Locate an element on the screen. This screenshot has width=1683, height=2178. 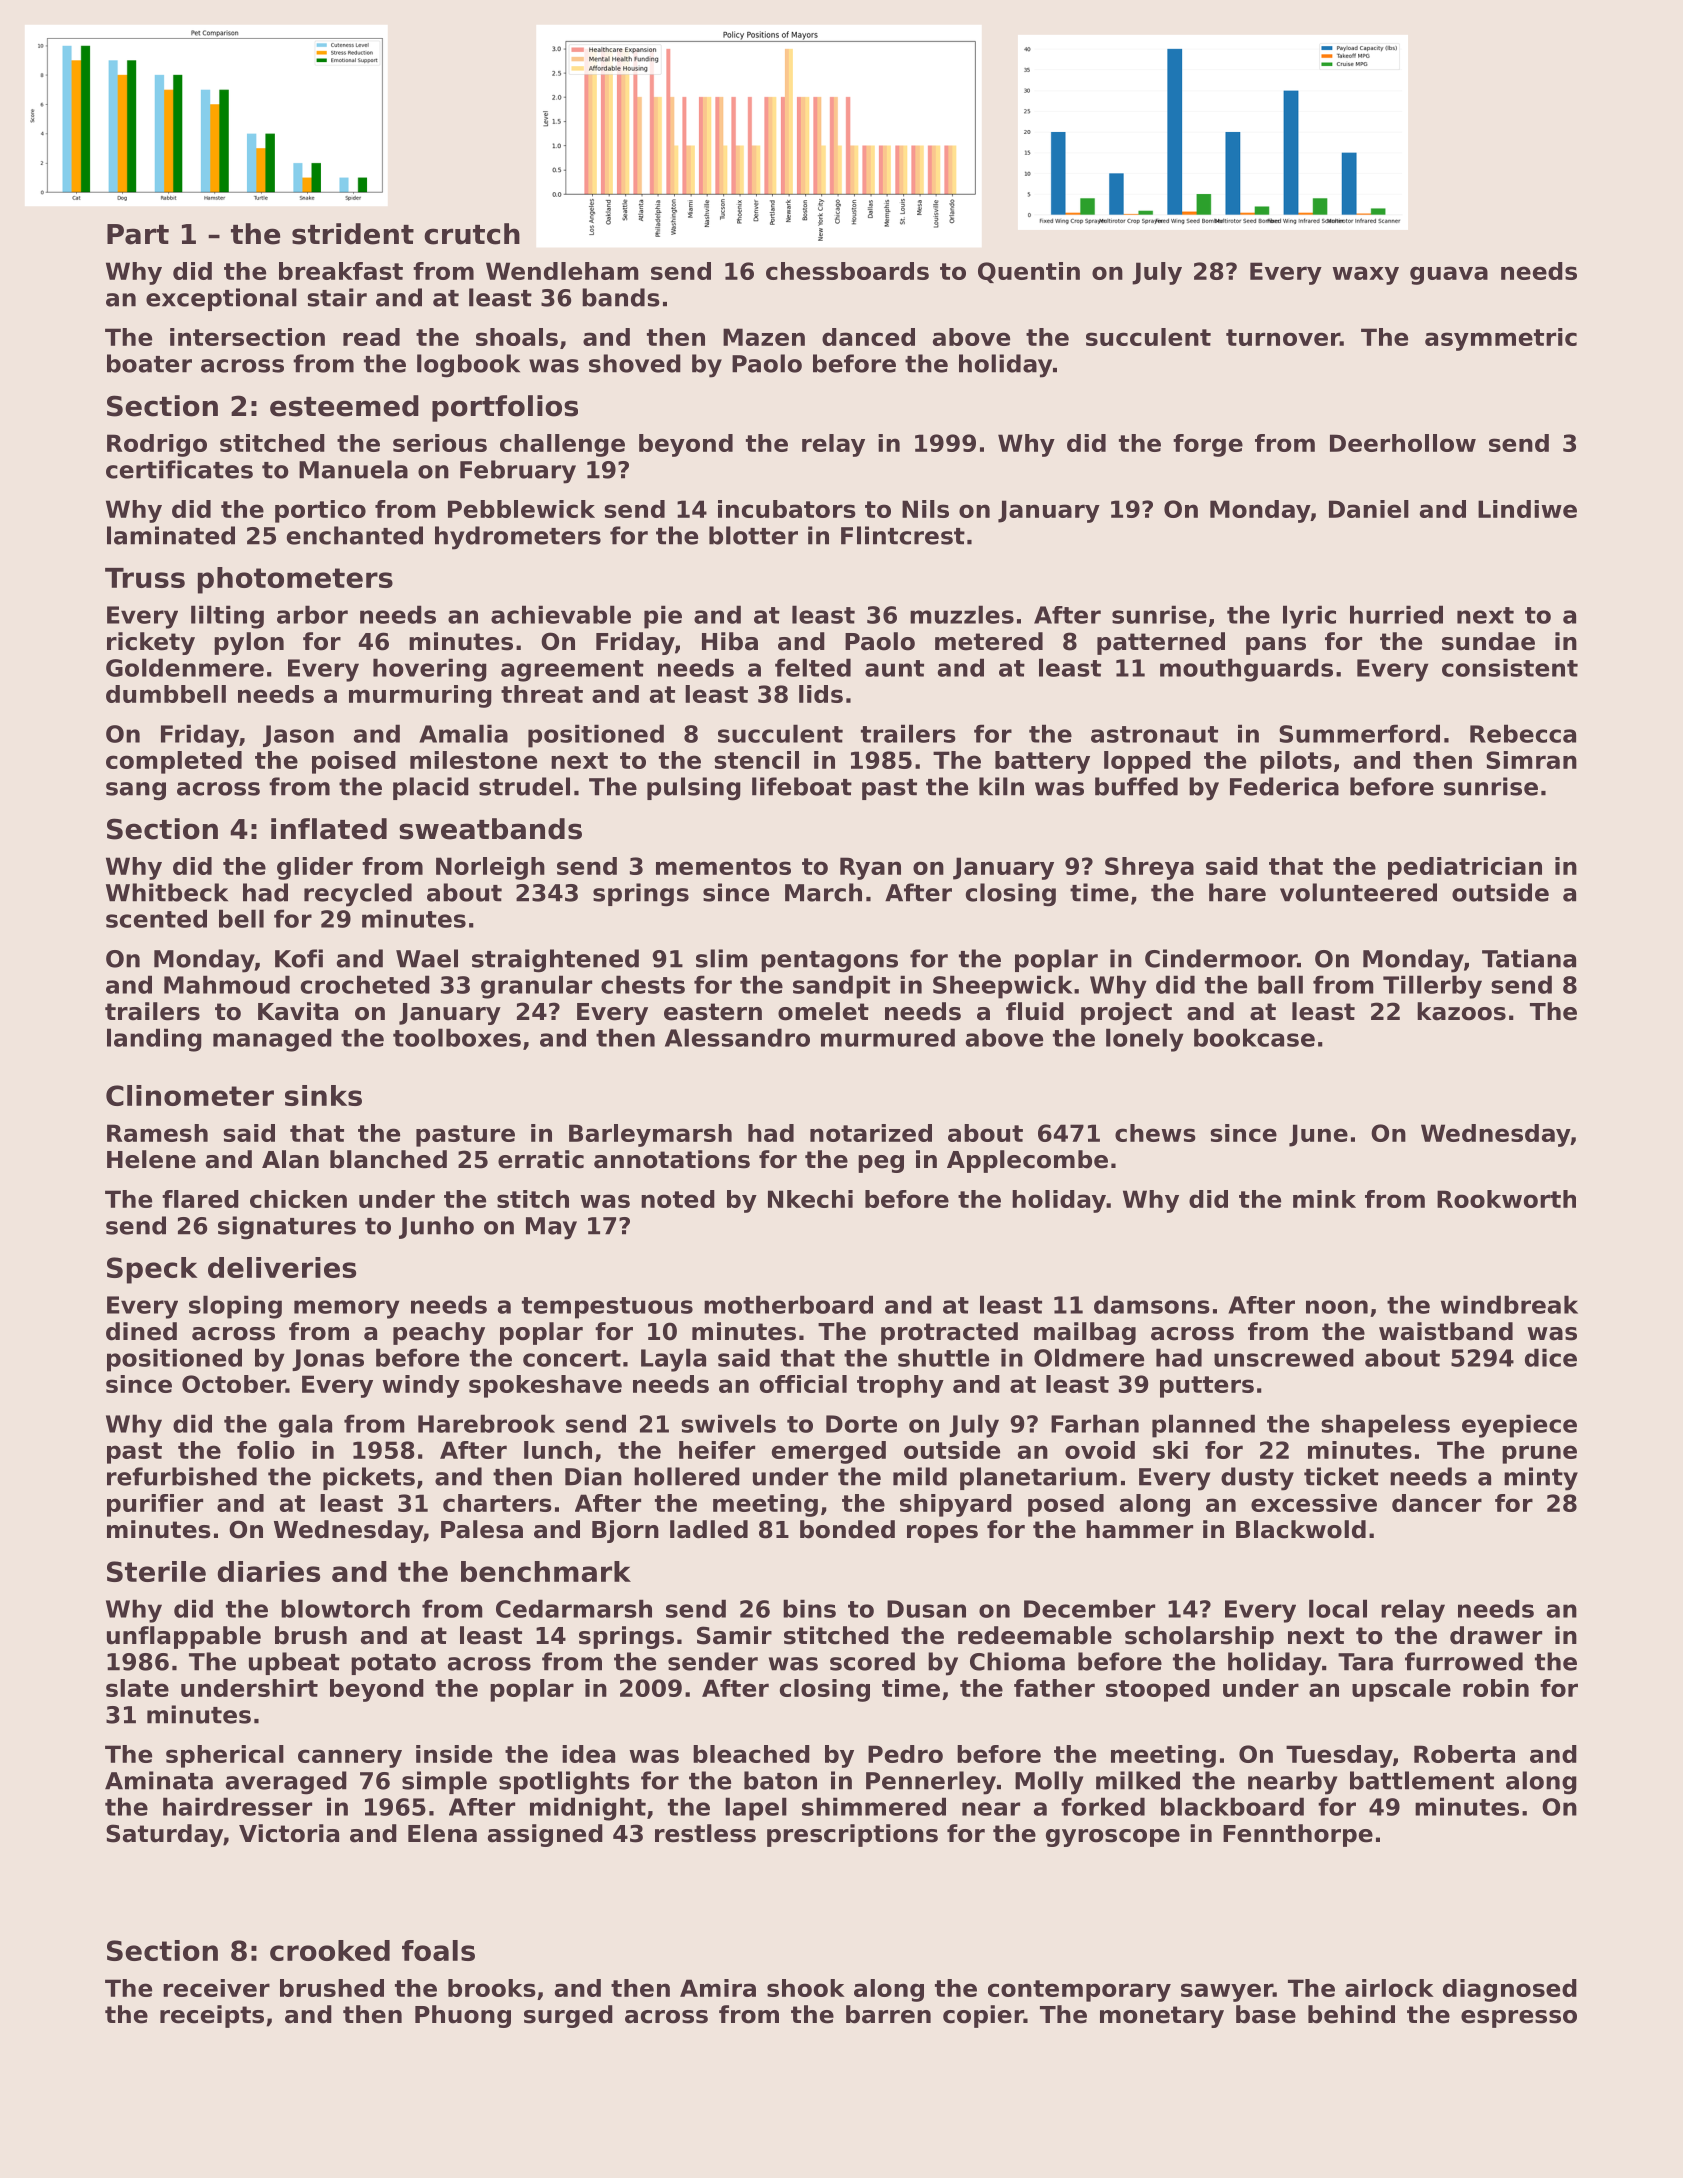
Ramesh is located at coordinates (157, 1133).
